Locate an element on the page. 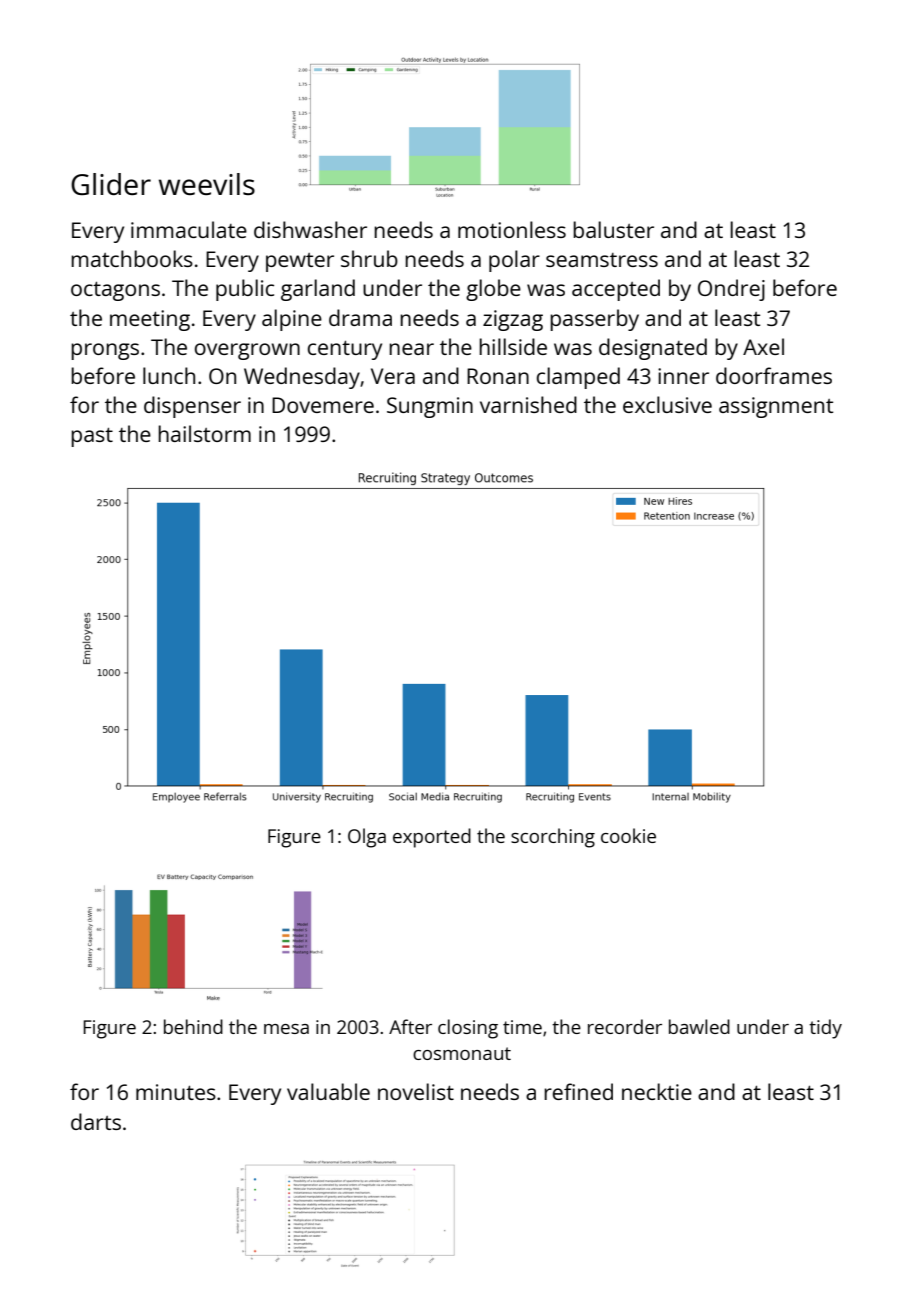 This page has height=1311, width=924. weevils is located at coordinates (207, 184).
